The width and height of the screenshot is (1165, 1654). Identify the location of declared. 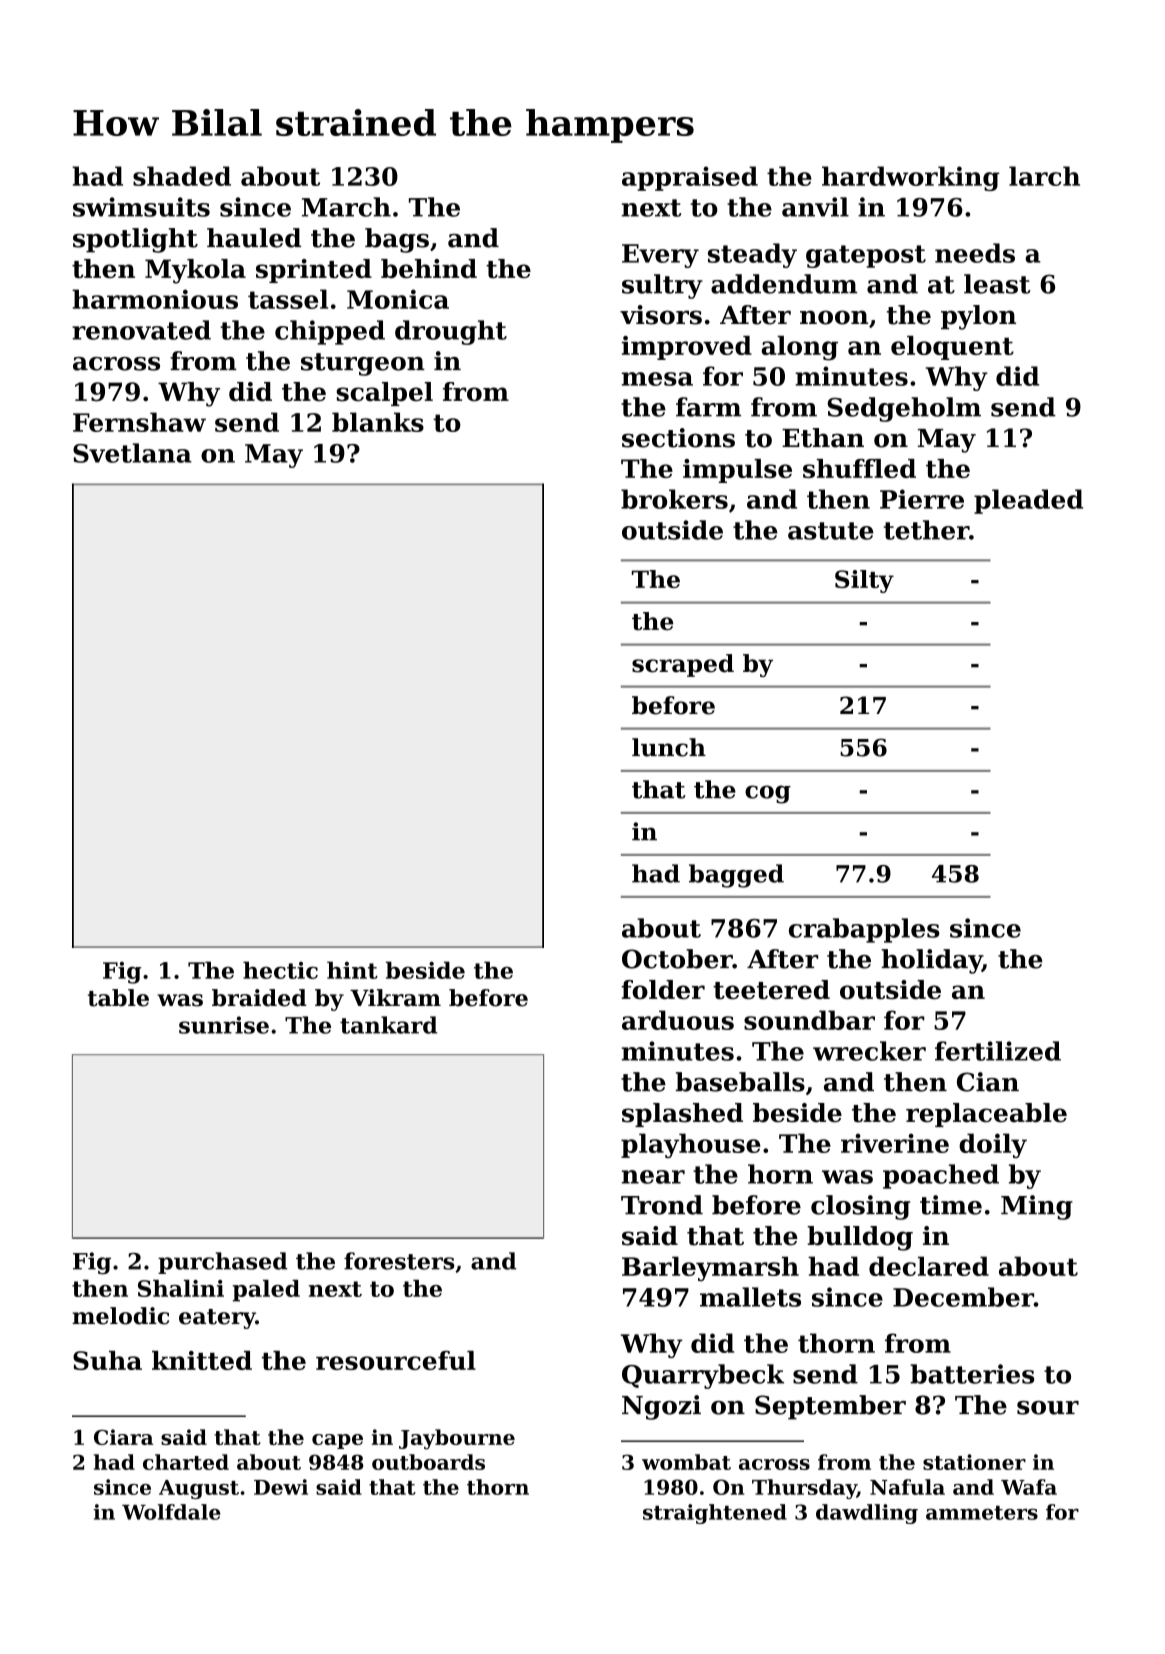
(929, 1266).
